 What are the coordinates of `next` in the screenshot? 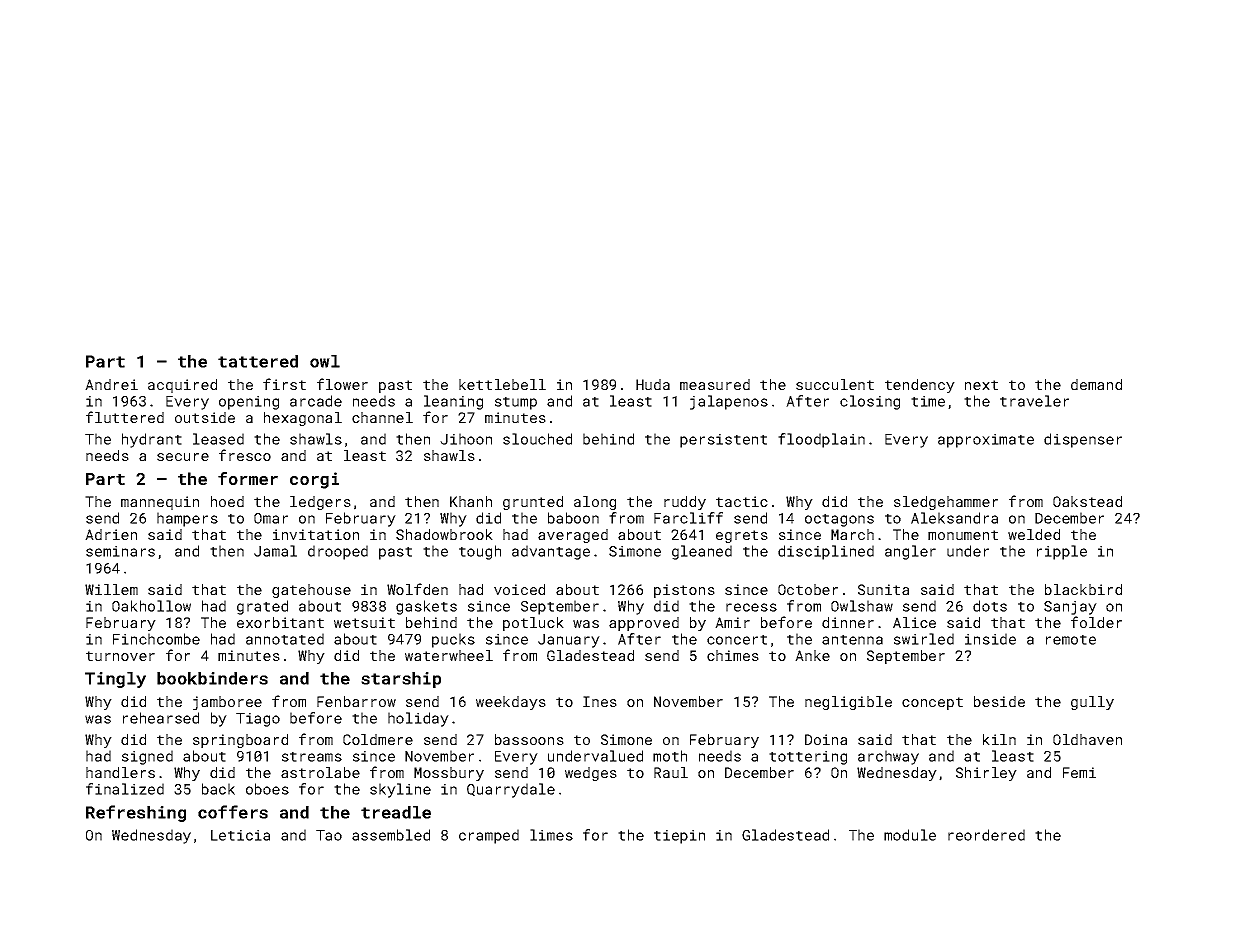 It's located at (981, 385).
